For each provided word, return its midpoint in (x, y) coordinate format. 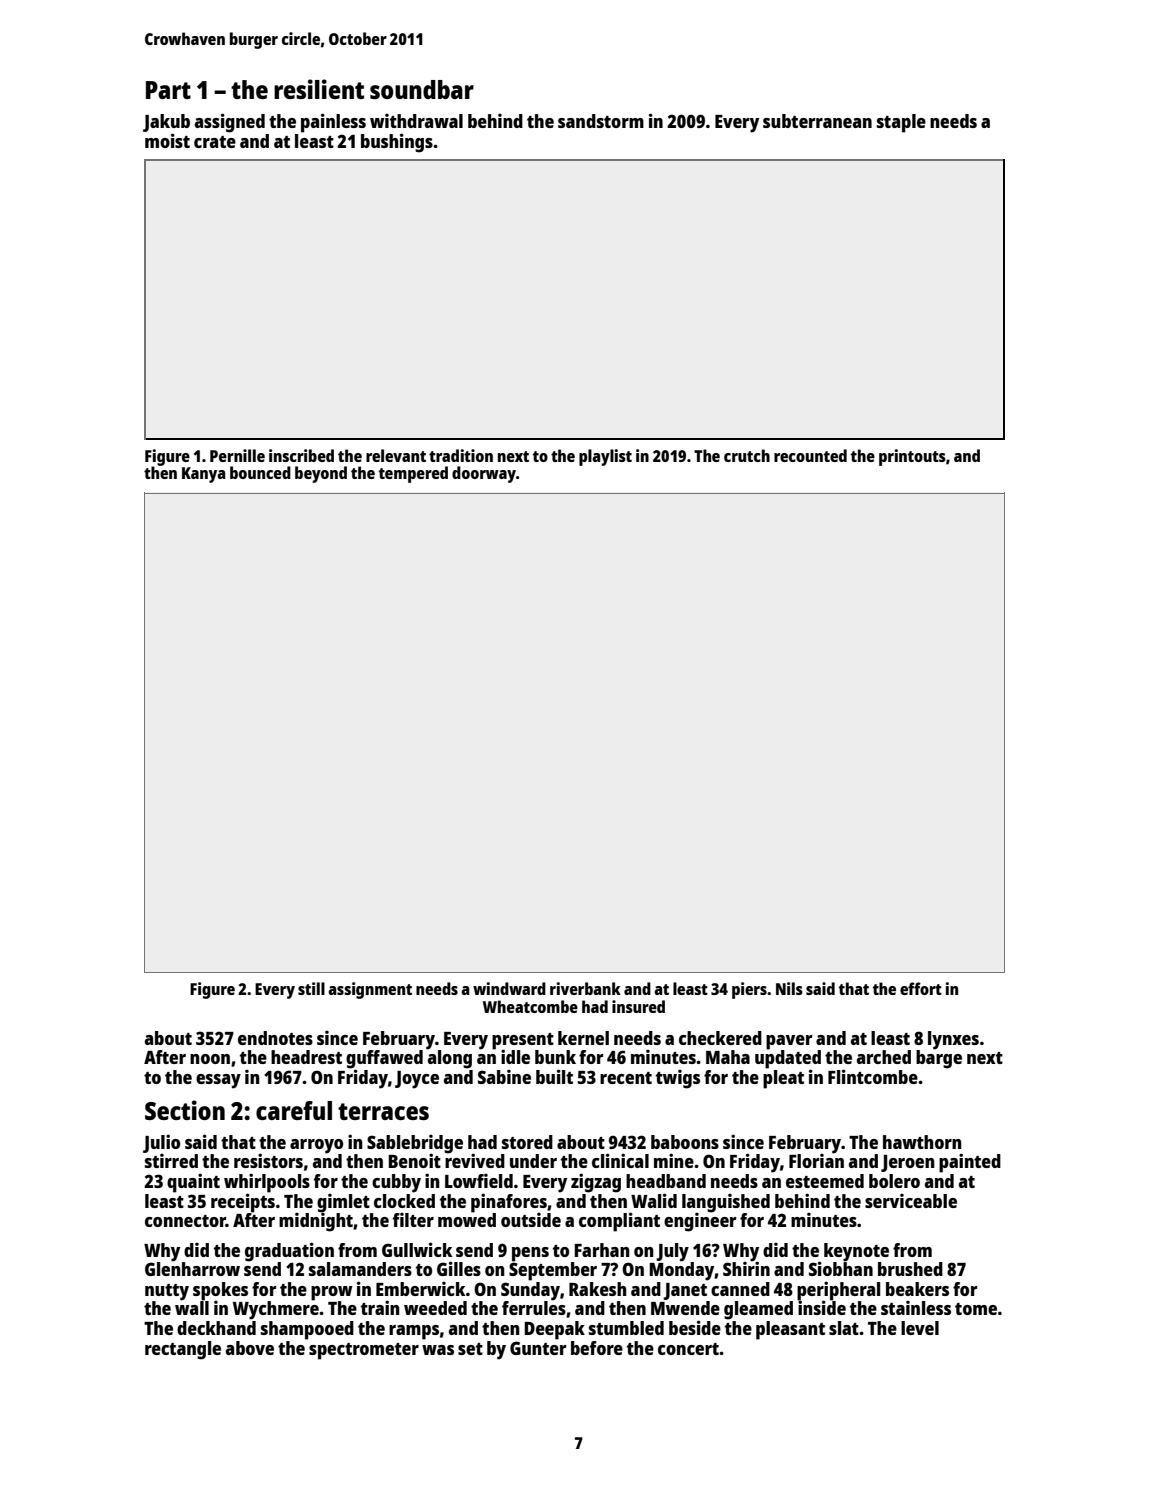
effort (921, 988)
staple (901, 123)
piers (749, 990)
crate (215, 142)
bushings (397, 143)
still (311, 988)
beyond (321, 474)
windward (509, 988)
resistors (268, 1160)
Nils (789, 988)
